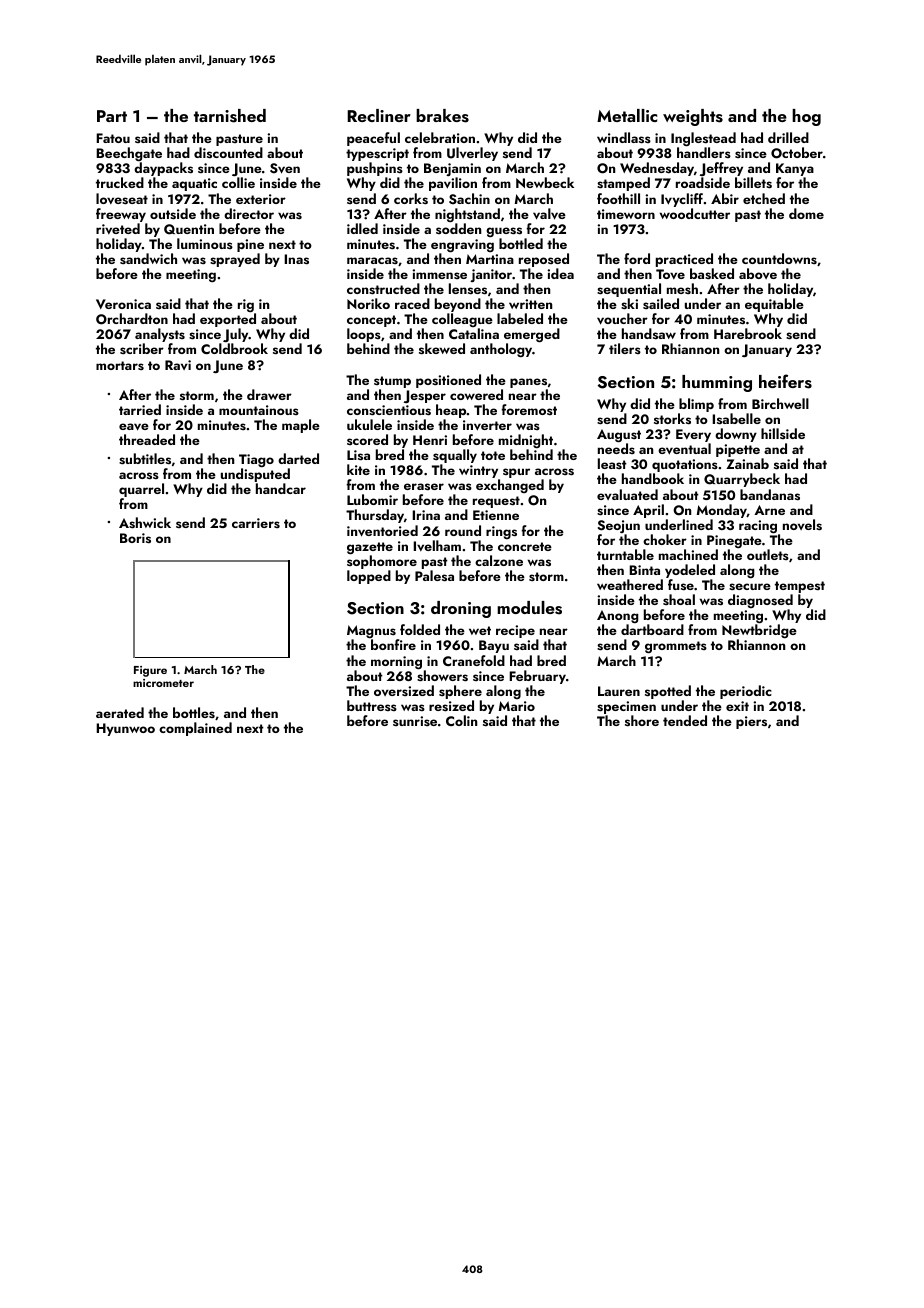 Image resolution: width=924 pixels, height=1308 pixels. What do you see at coordinates (145, 459) in the image?
I see `subtitles` at bounding box center [145, 459].
